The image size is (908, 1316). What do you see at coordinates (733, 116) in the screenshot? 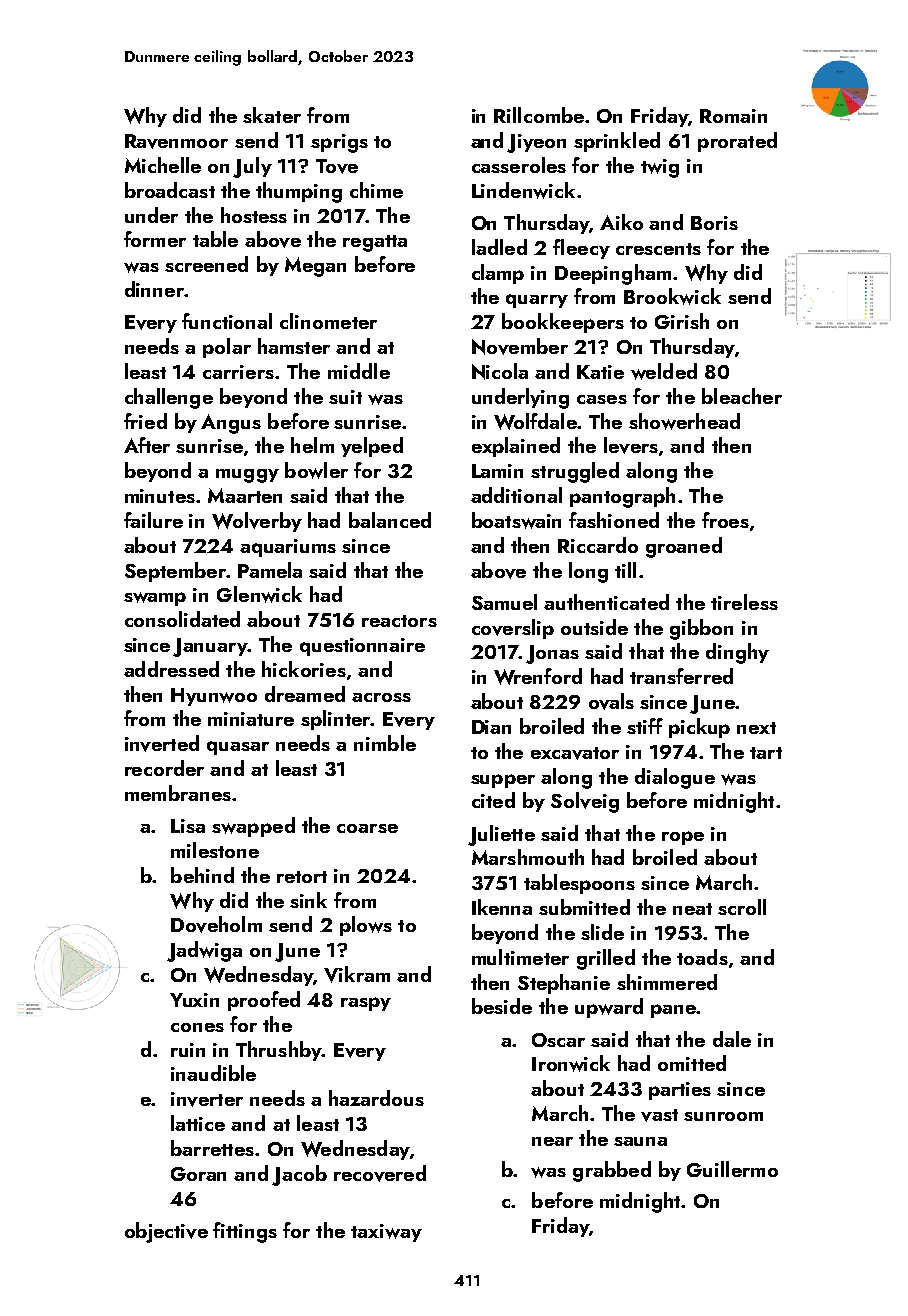
I see `Romain` at bounding box center [733, 116].
